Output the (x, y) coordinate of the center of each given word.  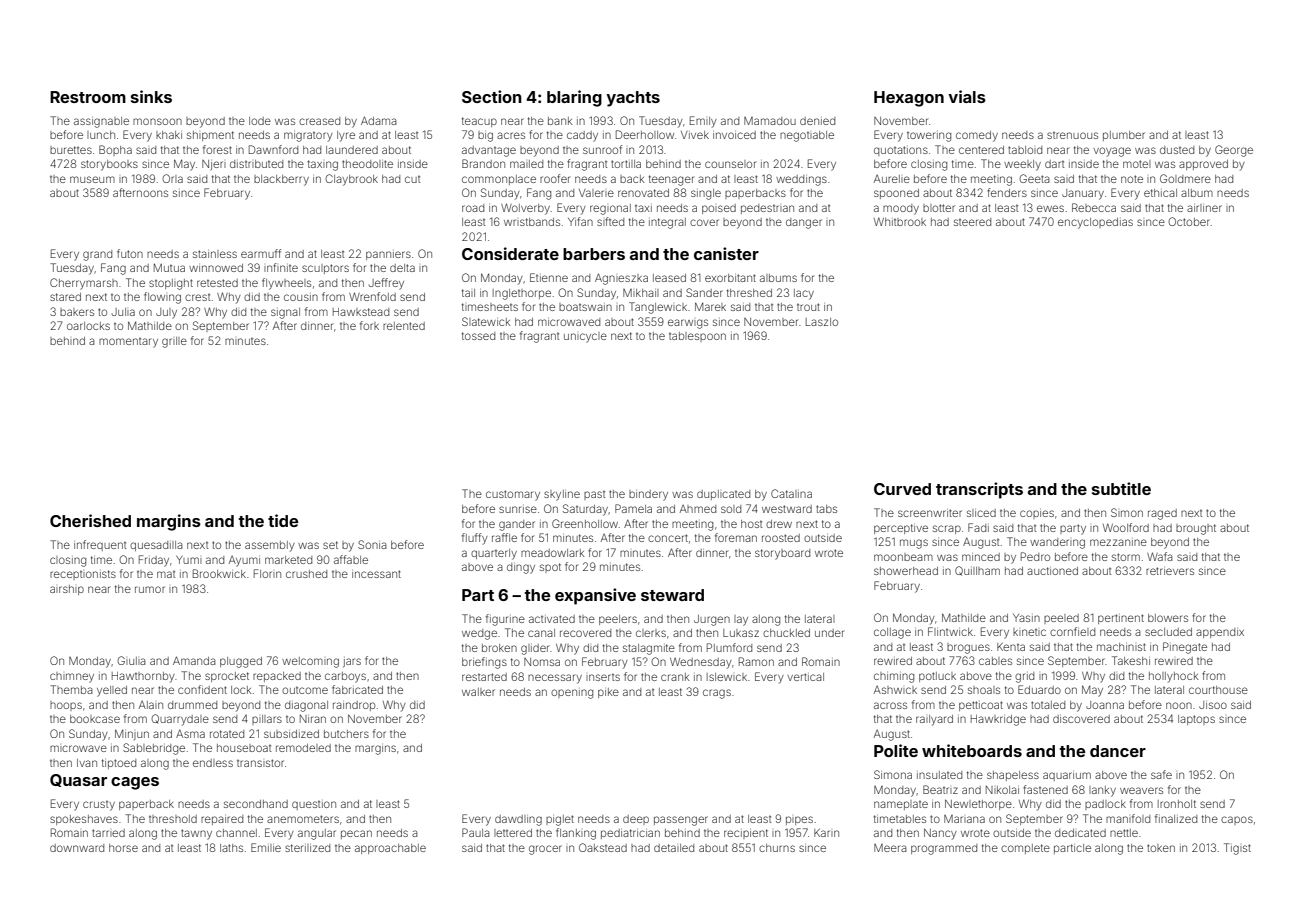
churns (777, 848)
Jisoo (1213, 705)
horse (123, 848)
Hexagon (909, 99)
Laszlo (822, 322)
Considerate (510, 253)
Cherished (90, 520)
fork (369, 325)
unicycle (585, 337)
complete (1025, 849)
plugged (241, 662)
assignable (101, 122)
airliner (1204, 208)
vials (967, 96)
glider (535, 649)
